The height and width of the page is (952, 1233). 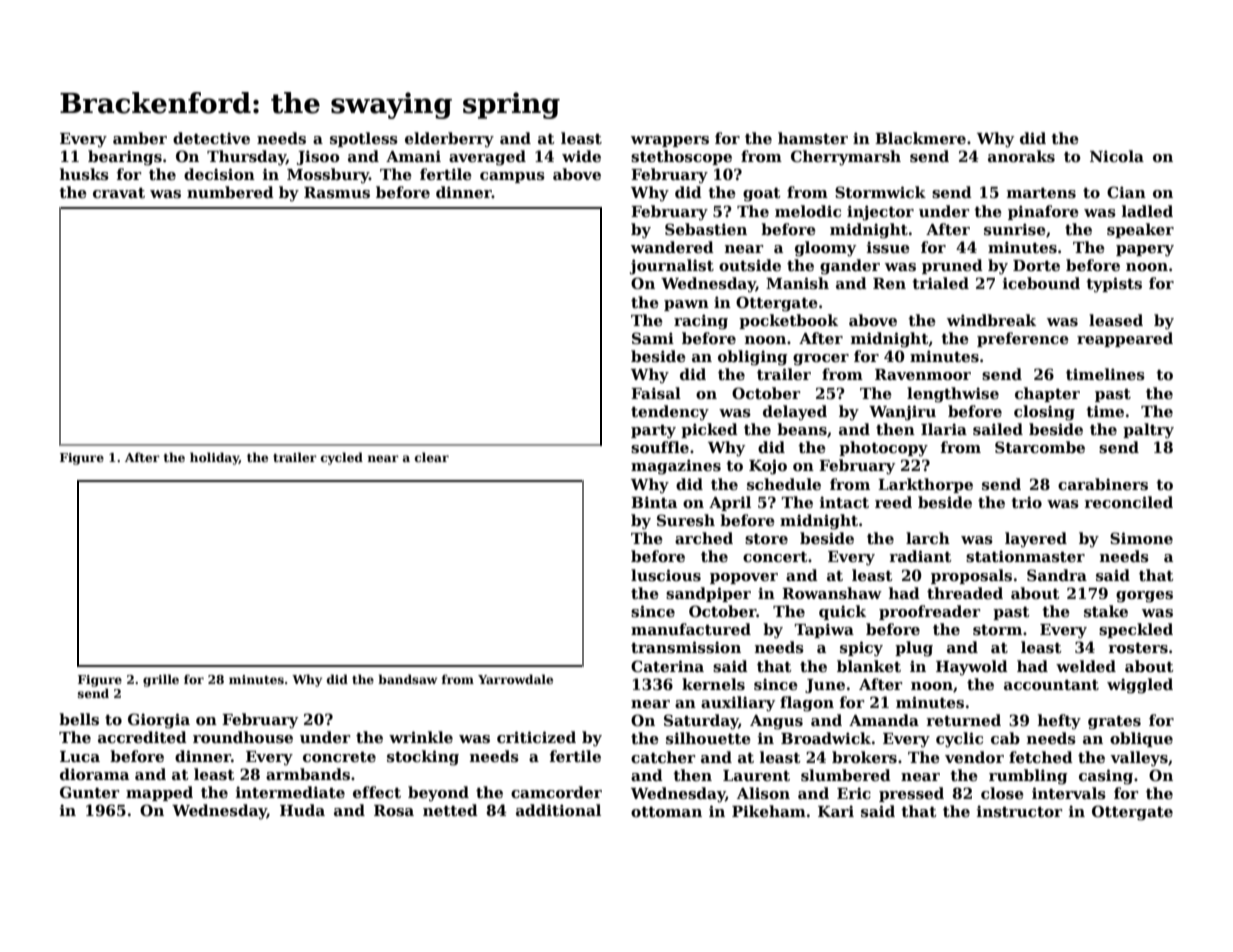 What do you see at coordinates (487, 158) in the page?
I see `averaged` at bounding box center [487, 158].
